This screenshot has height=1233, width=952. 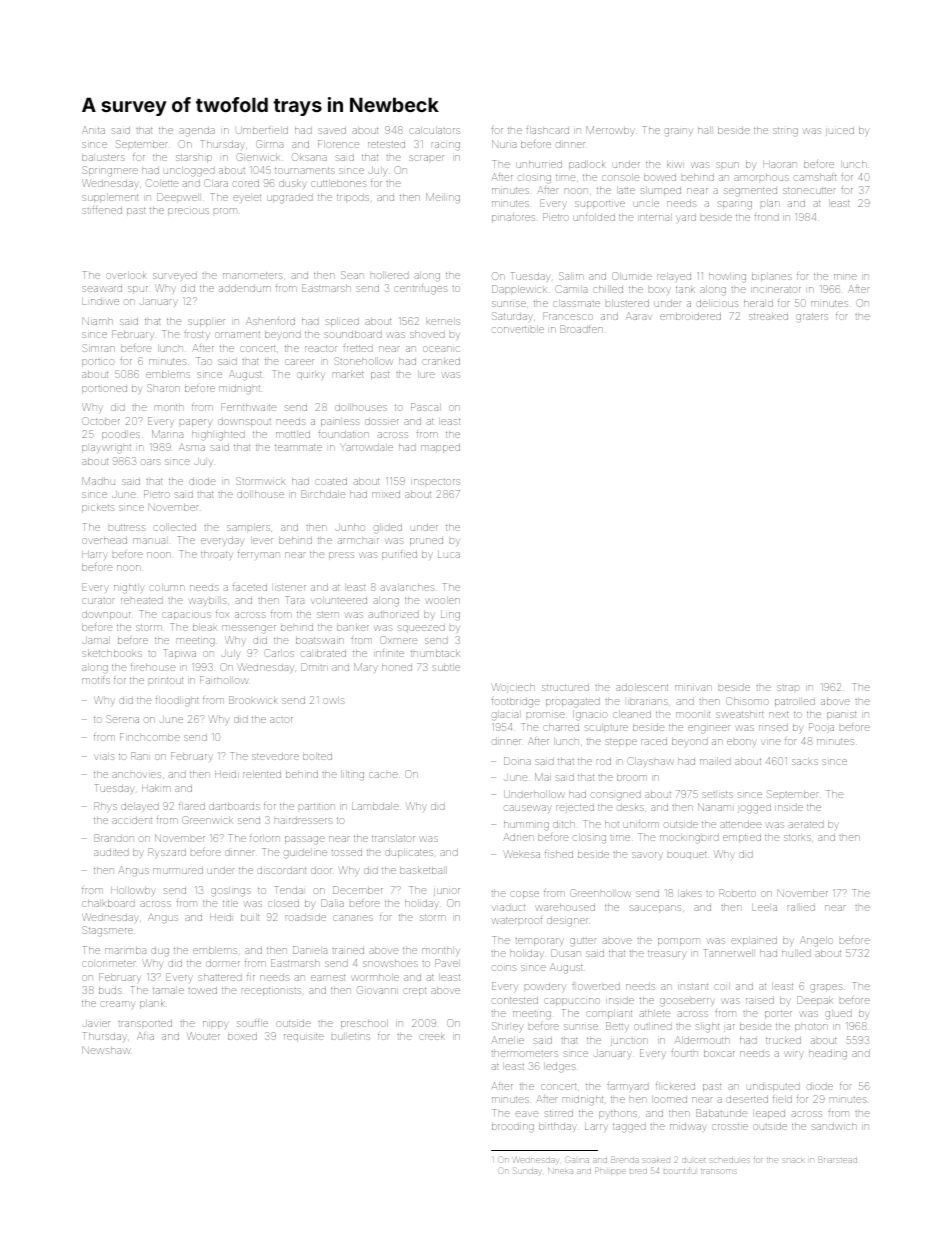 What do you see at coordinates (441, 361) in the screenshot?
I see `cranked` at bounding box center [441, 361].
